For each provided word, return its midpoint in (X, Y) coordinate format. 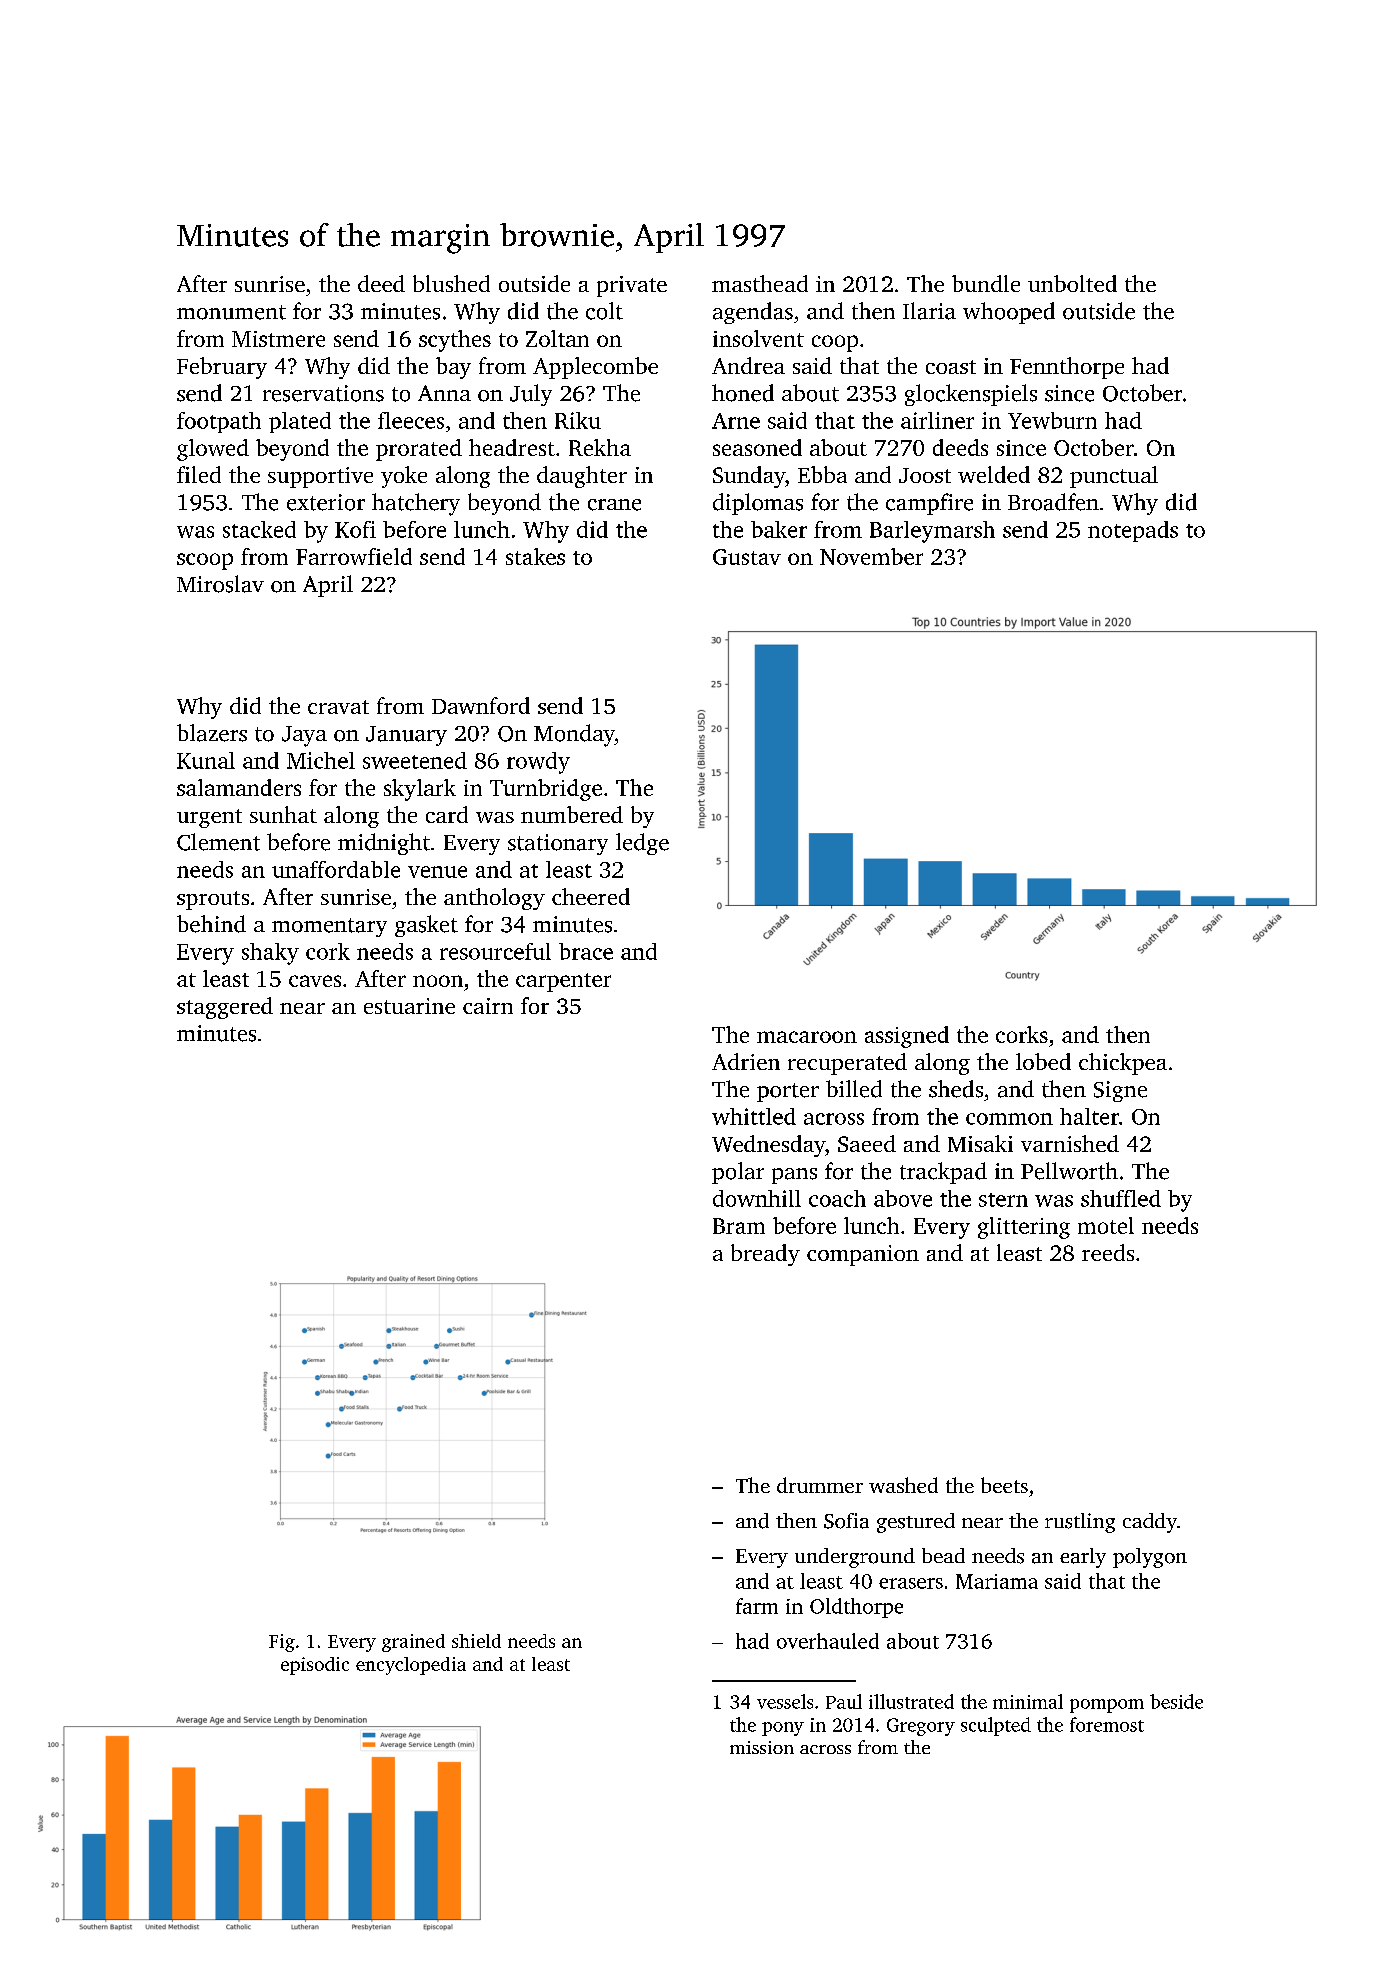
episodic (315, 1666)
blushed (451, 283)
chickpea (1123, 1064)
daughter (582, 477)
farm (757, 1606)
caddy (1150, 1523)
